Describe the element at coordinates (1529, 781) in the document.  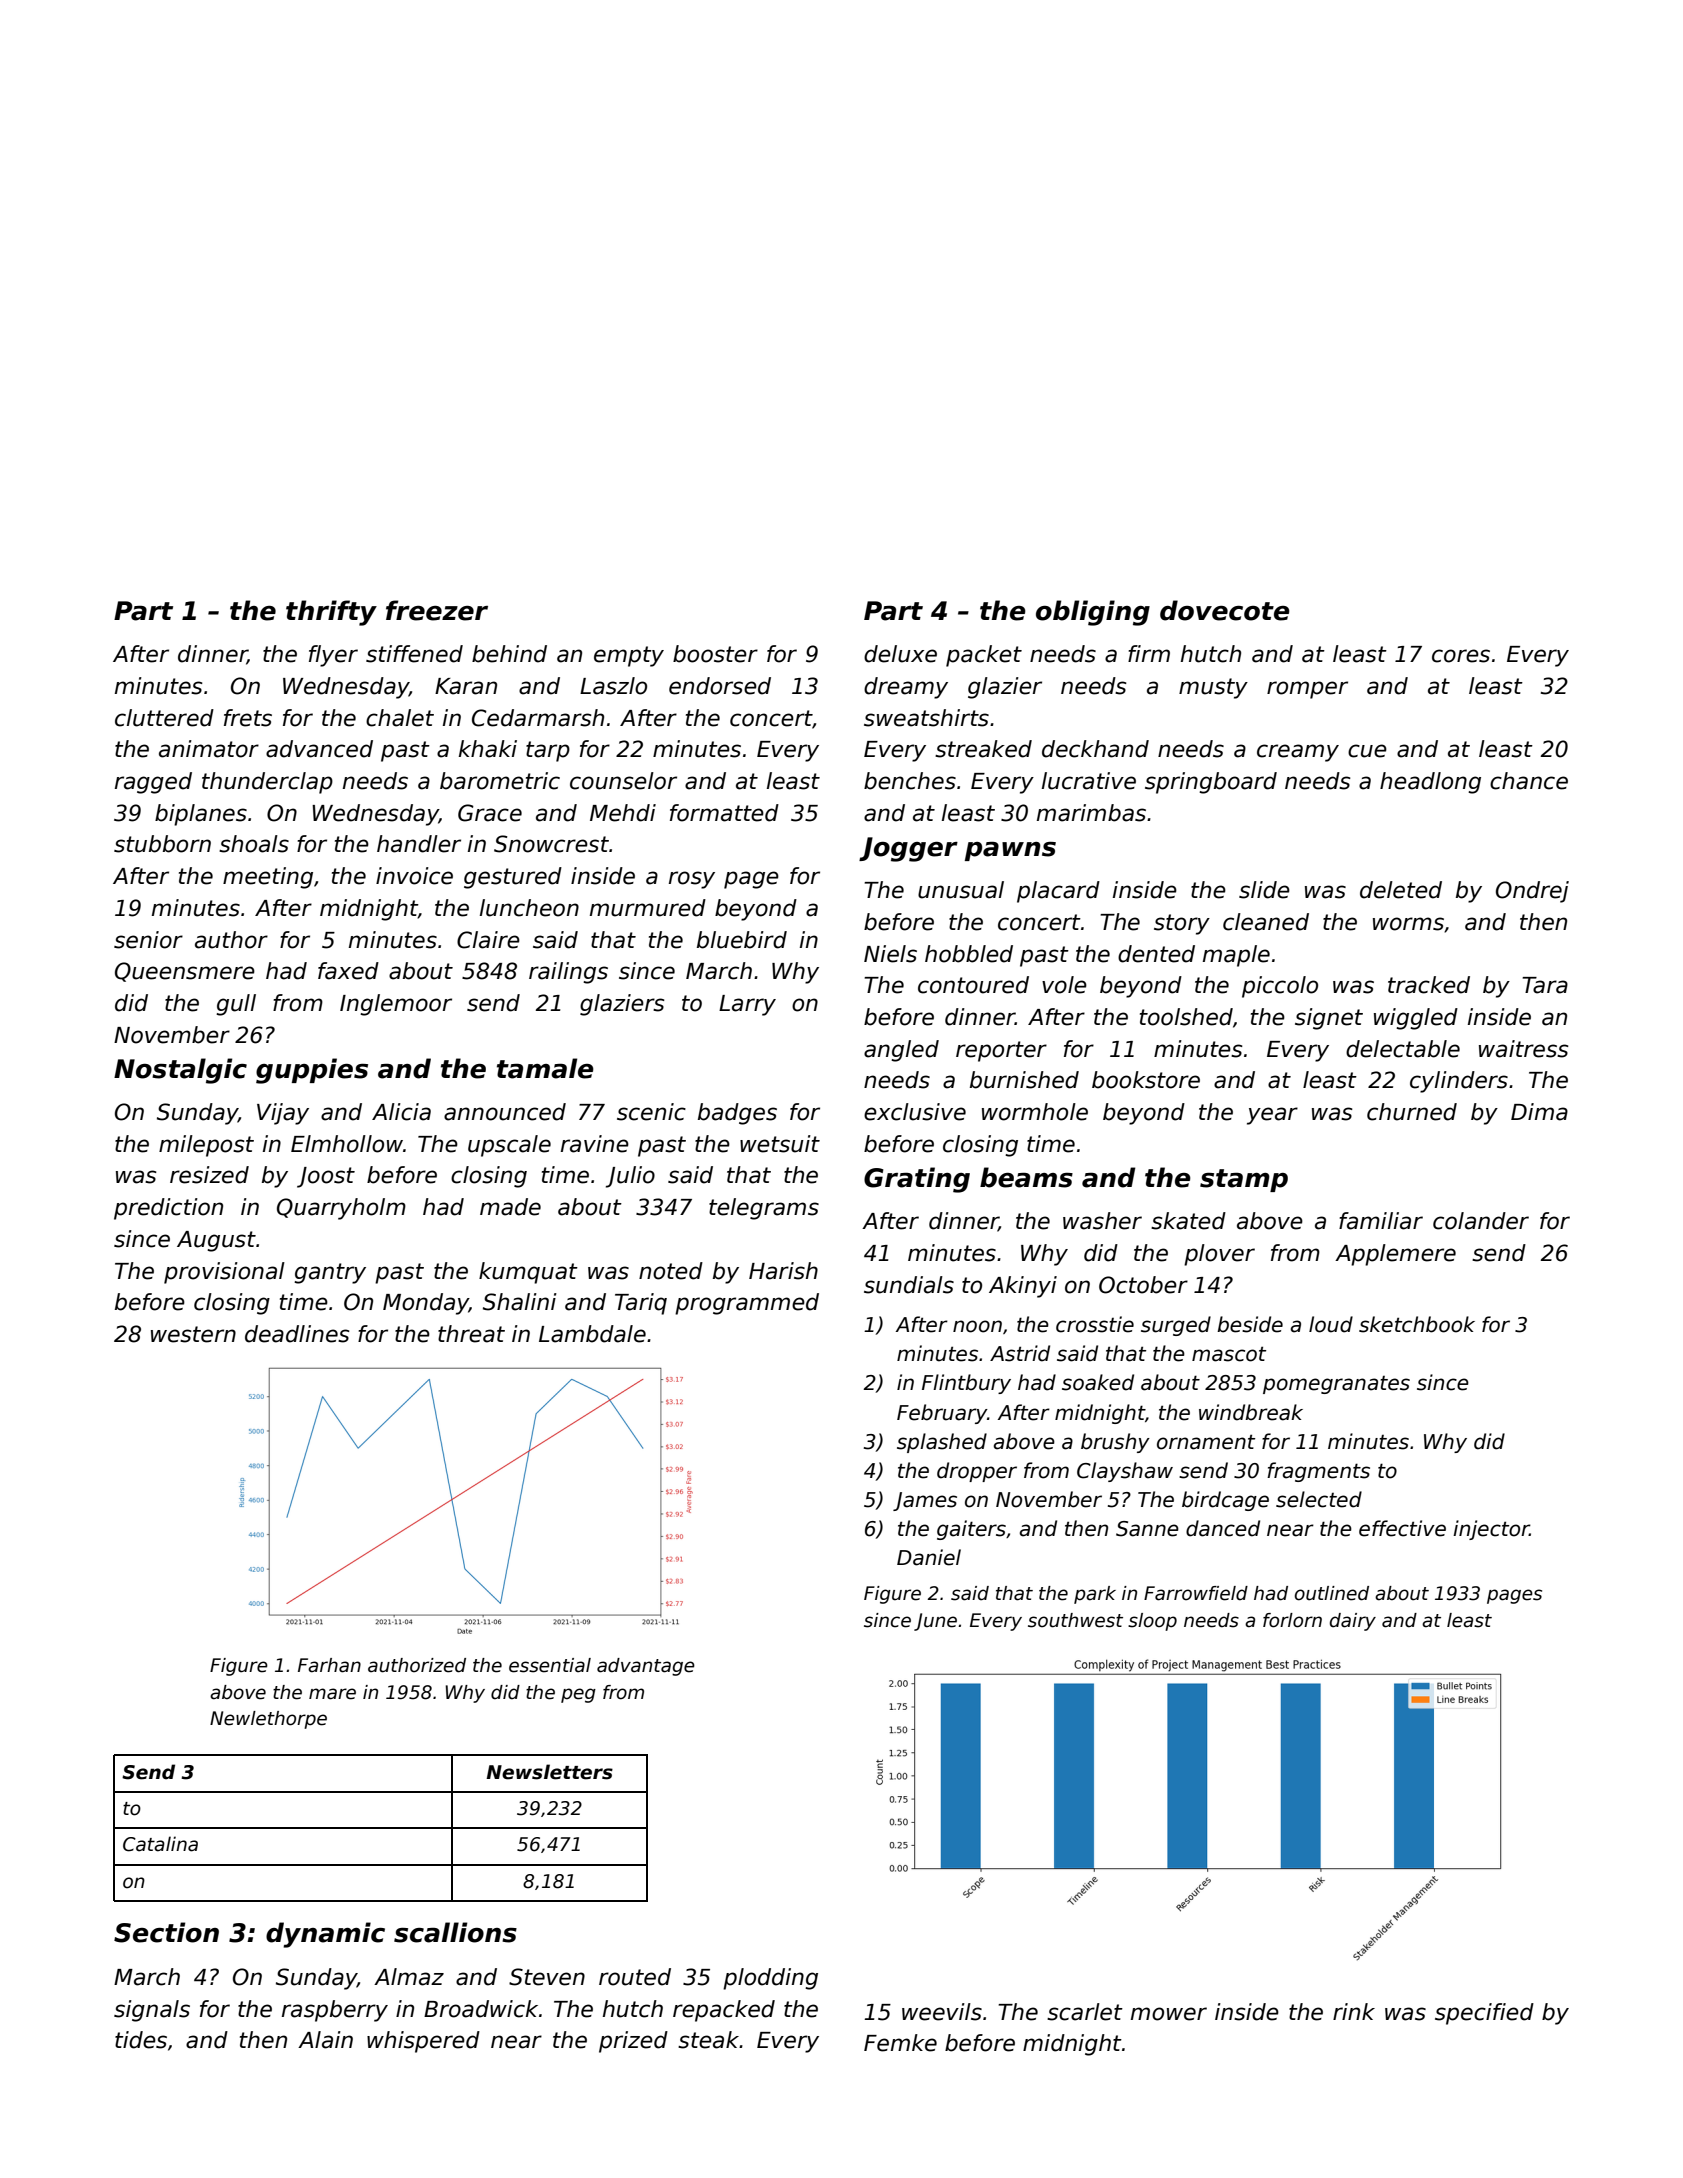
I see `chance` at that location.
